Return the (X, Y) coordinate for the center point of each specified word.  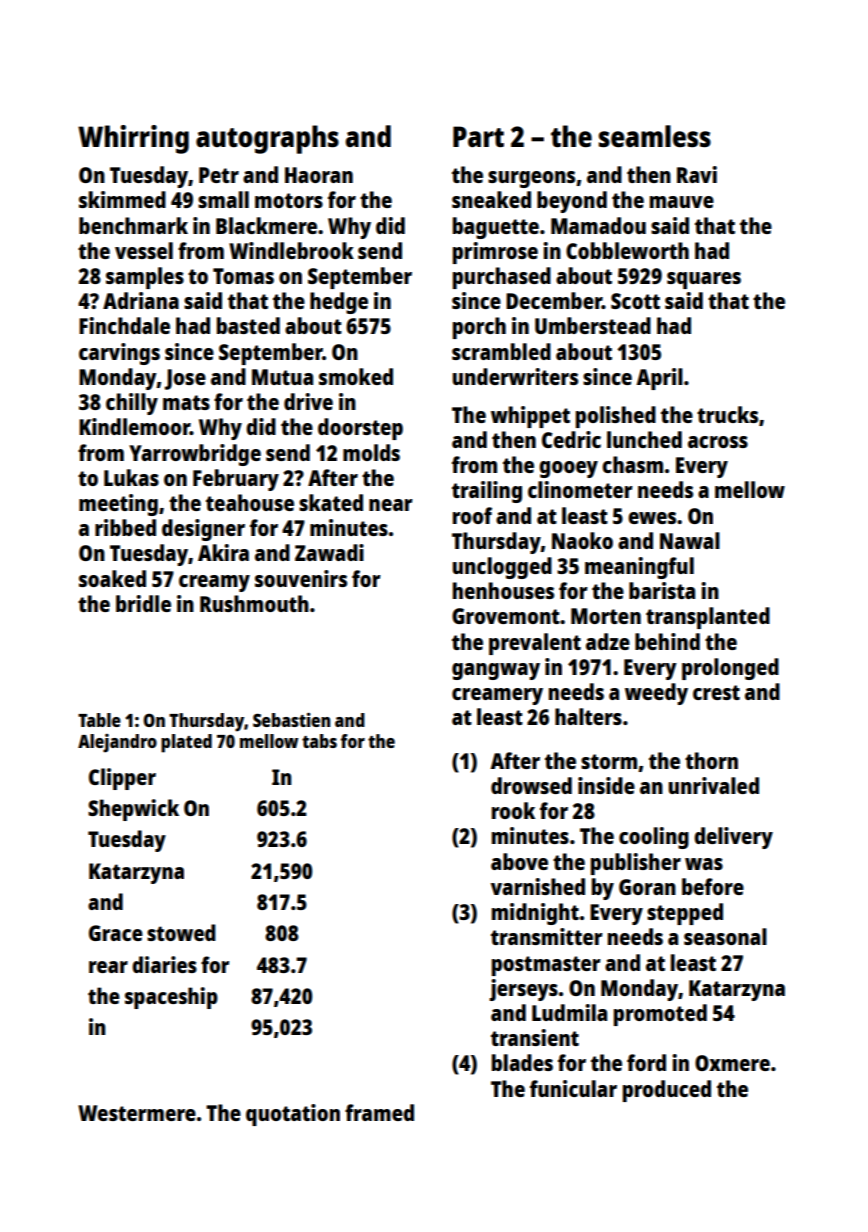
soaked (112, 578)
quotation (293, 1115)
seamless (655, 136)
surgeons (531, 179)
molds (371, 452)
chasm (632, 464)
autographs (267, 139)
